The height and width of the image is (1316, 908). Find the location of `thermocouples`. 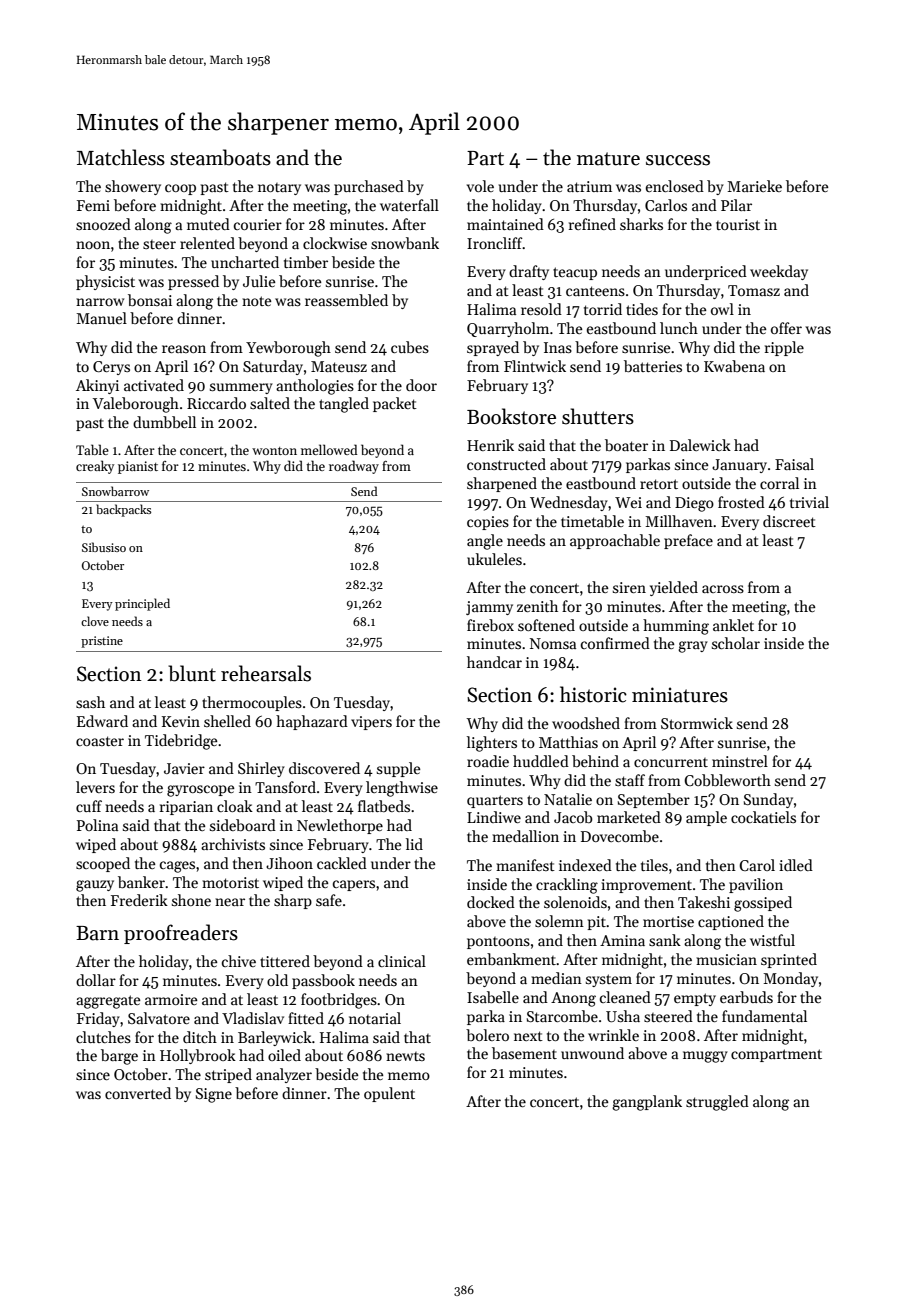

thermocouples is located at coordinates (252, 703).
